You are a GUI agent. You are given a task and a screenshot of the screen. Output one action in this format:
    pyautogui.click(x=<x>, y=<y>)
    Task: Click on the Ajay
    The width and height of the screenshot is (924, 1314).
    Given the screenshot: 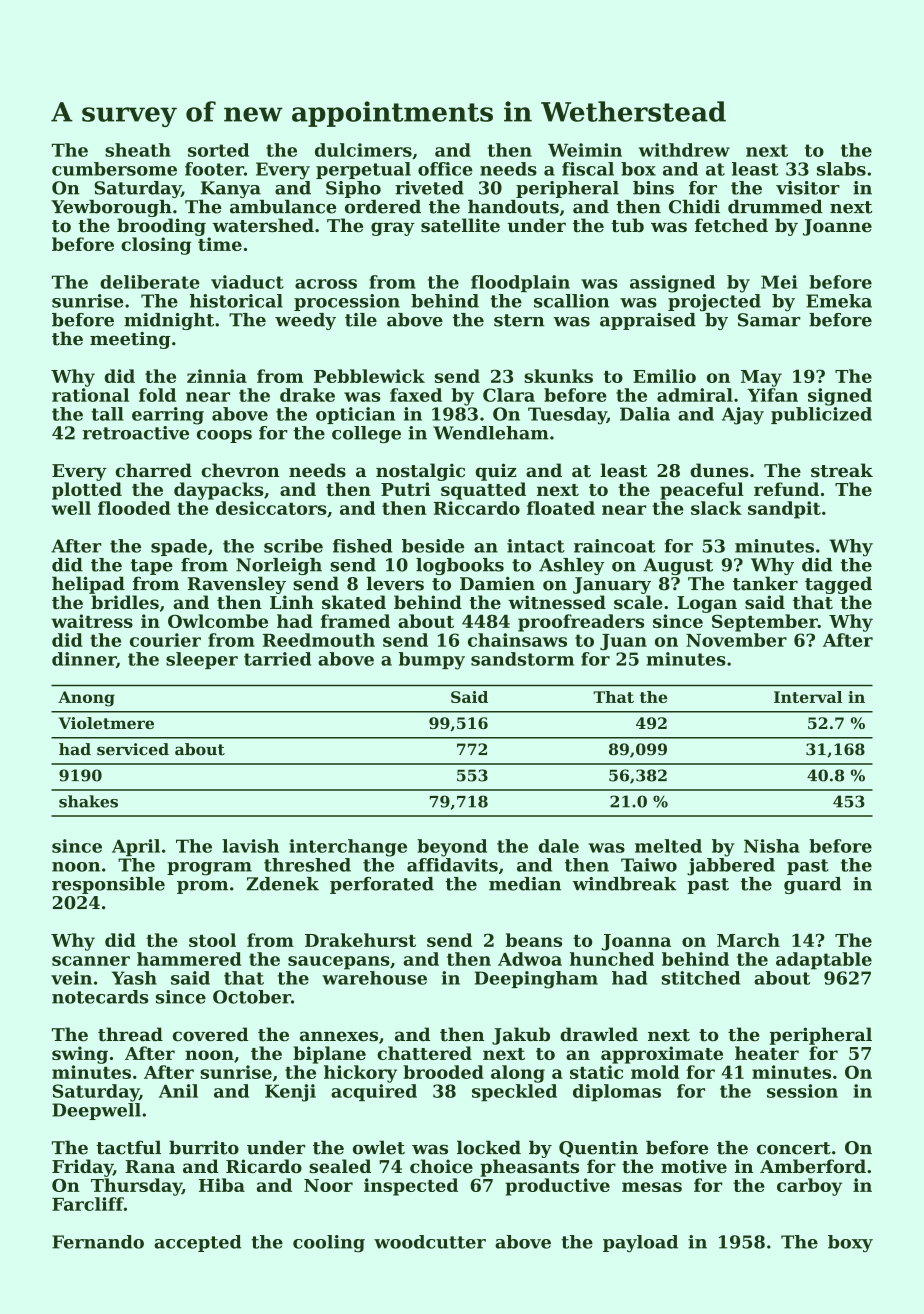 What is the action you would take?
    pyautogui.click(x=743, y=416)
